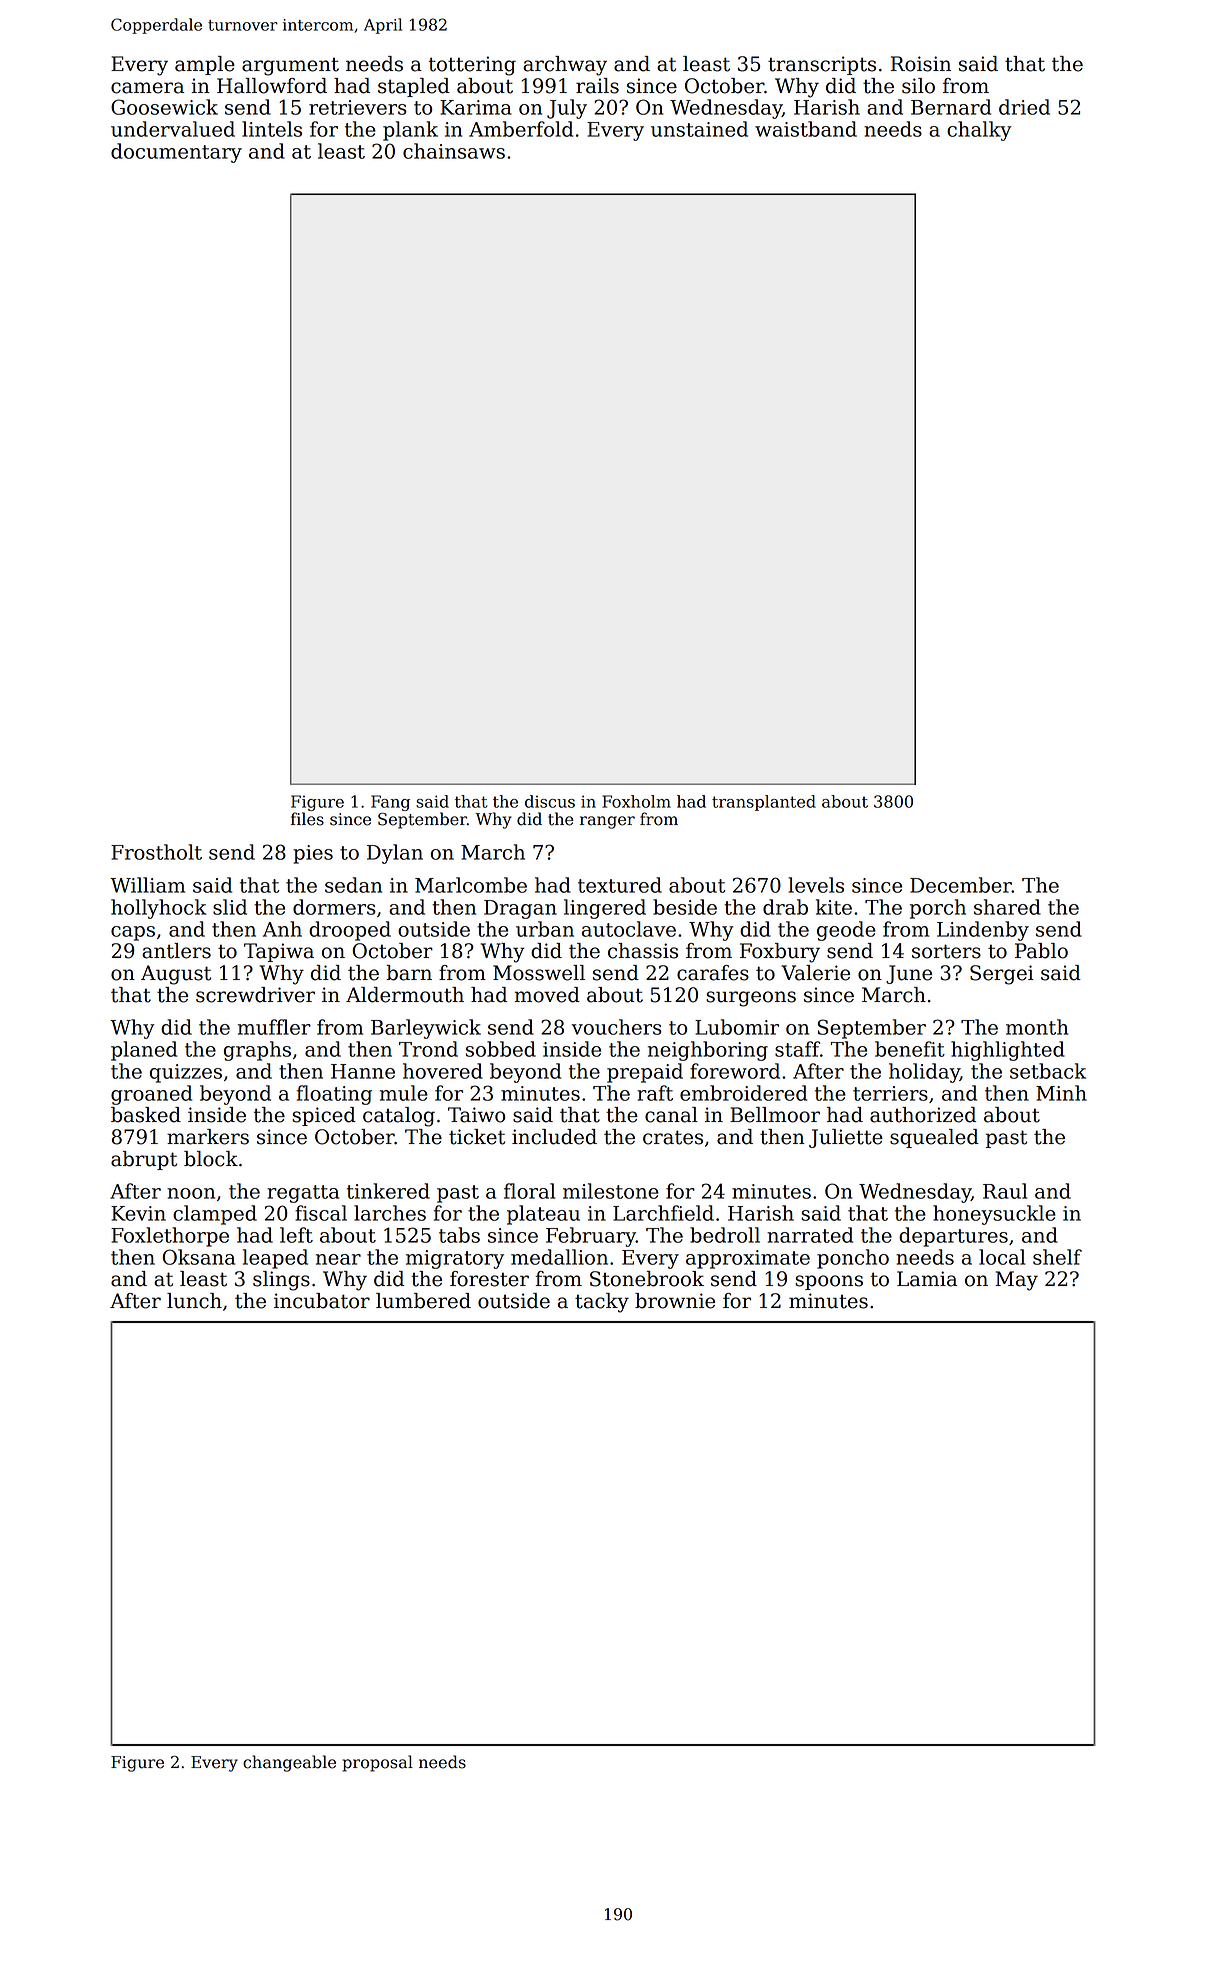  Describe the element at coordinates (377, 1763) in the screenshot. I see `proposal` at that location.
